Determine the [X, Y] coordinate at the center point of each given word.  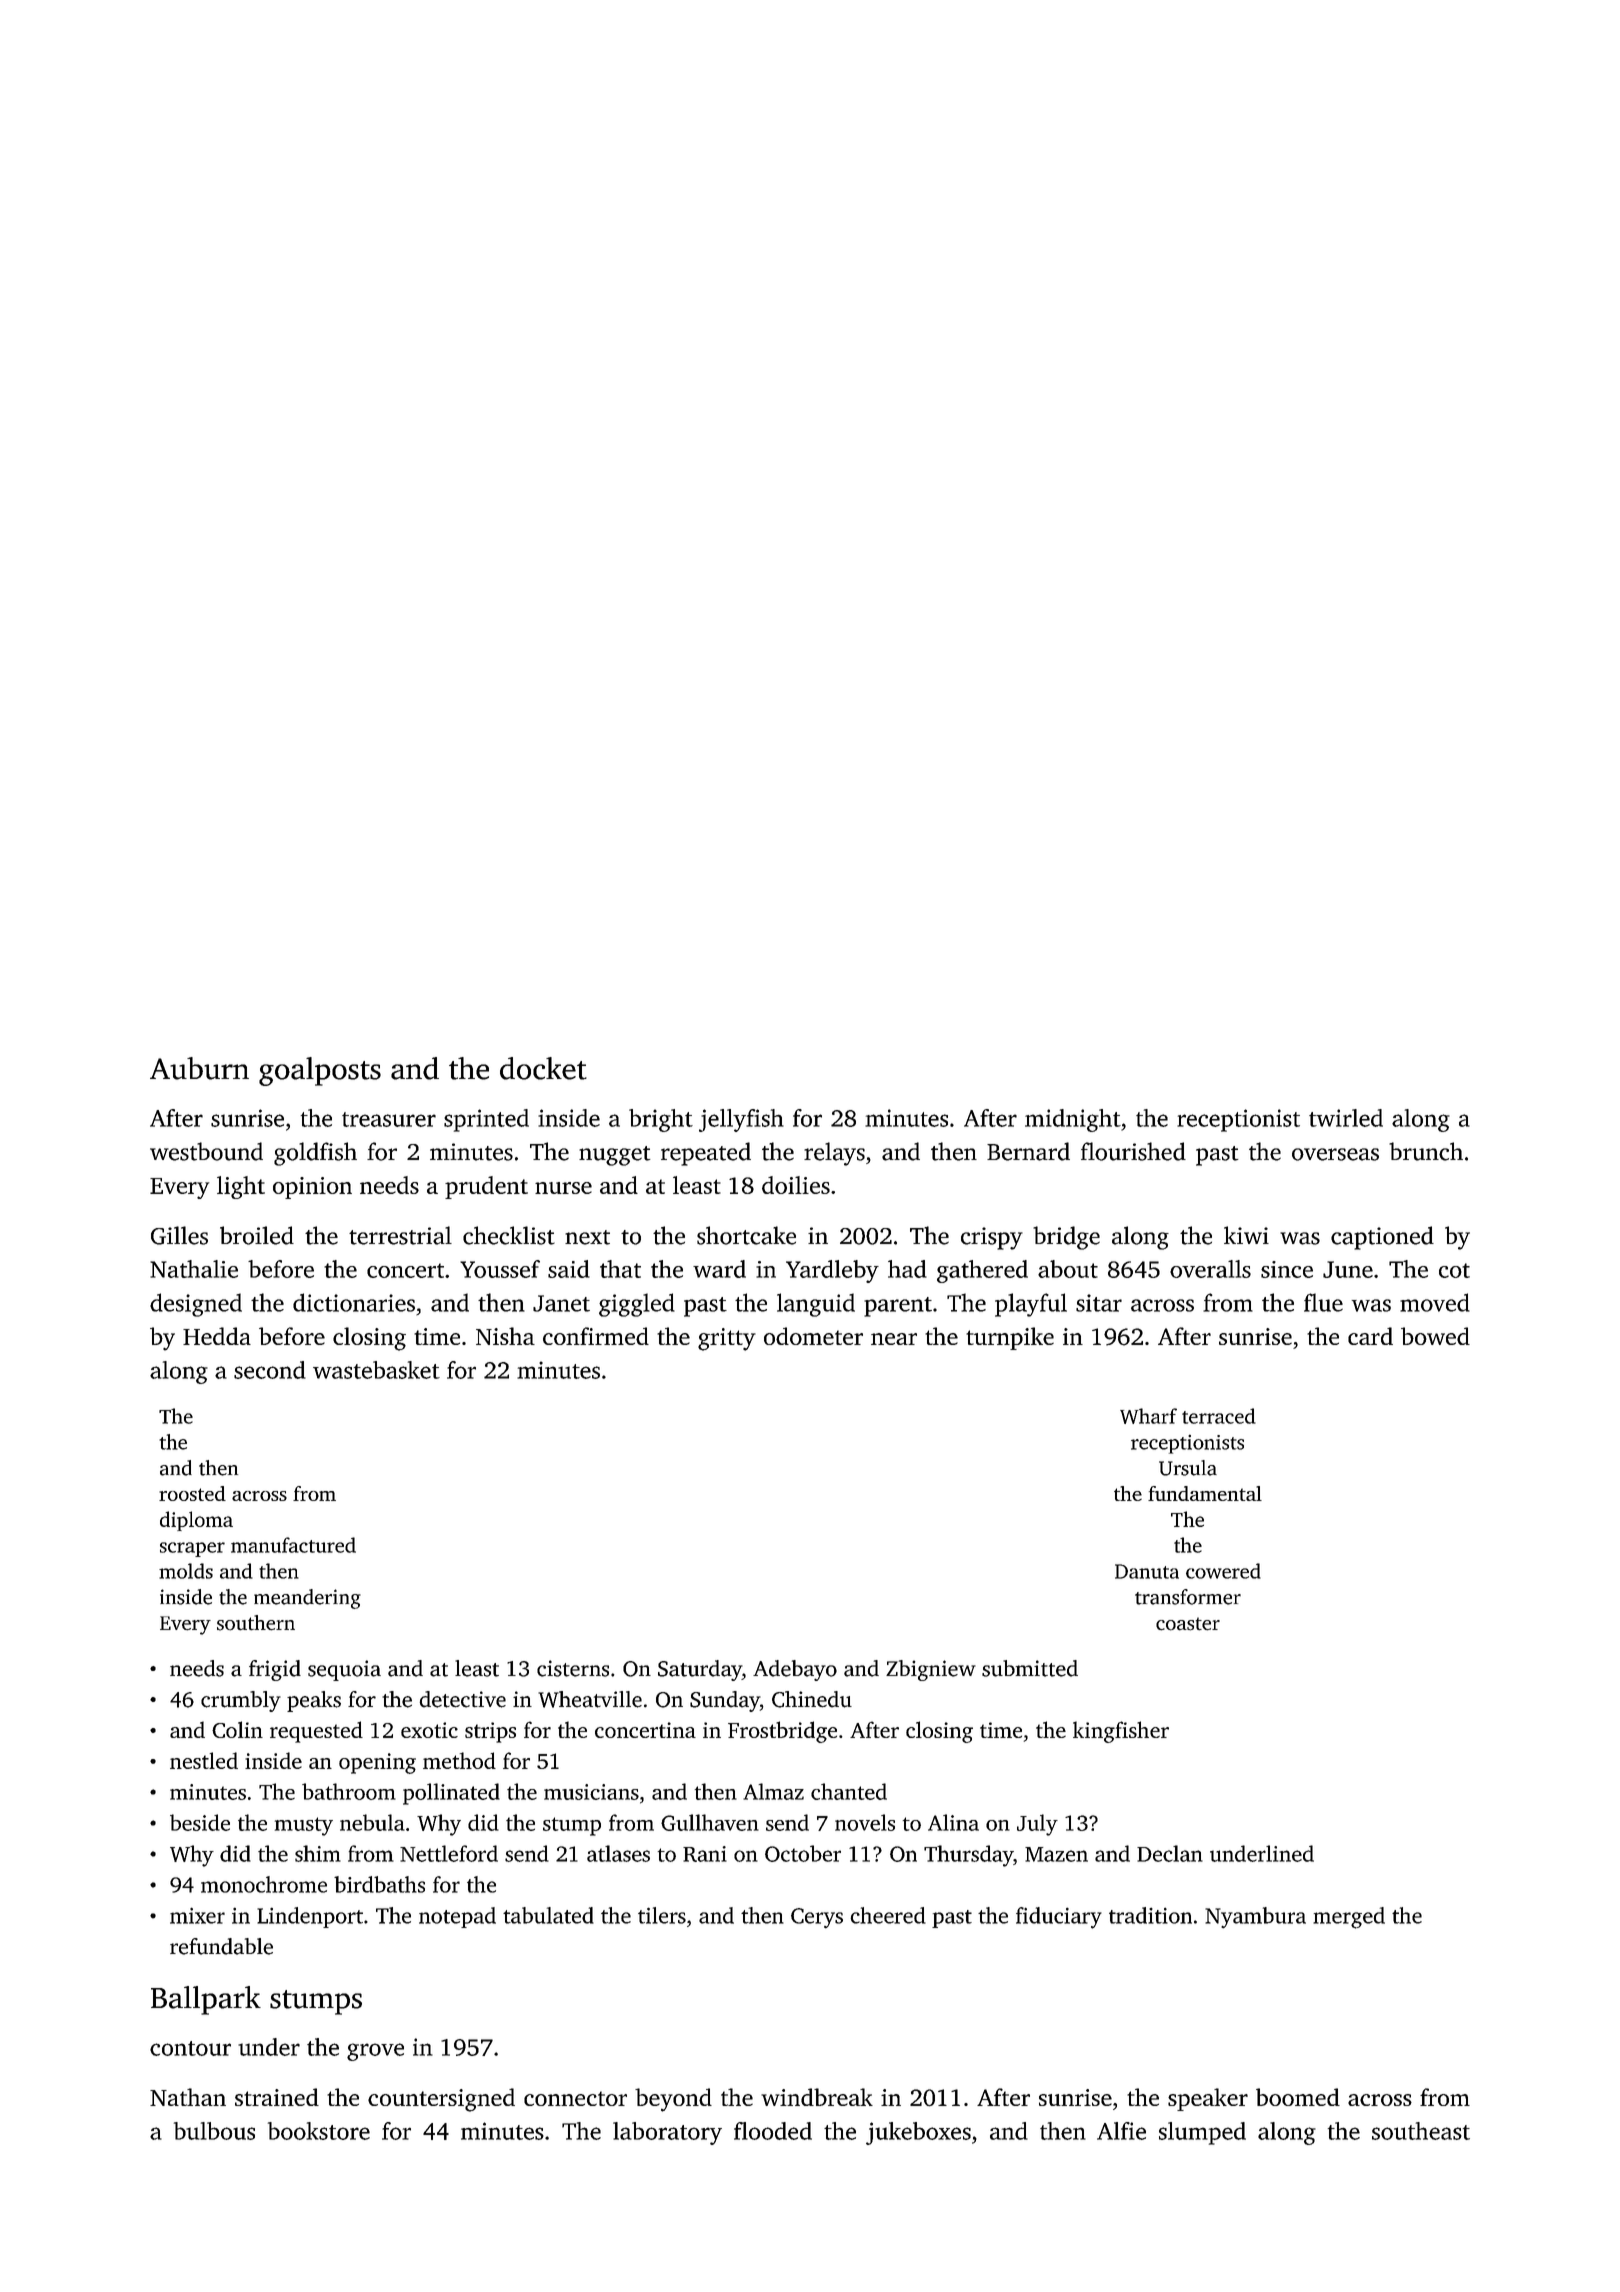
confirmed [596, 1336]
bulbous [214, 2131]
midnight [1073, 1120]
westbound [206, 1151]
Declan [1170, 1853]
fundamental [1205, 1493]
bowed [1435, 1336]
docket [543, 1068]
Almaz [773, 1791]
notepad [457, 1917]
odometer [813, 1336]
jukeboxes [918, 2133]
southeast [1421, 2131]
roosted [192, 1493]
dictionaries [354, 1302]
